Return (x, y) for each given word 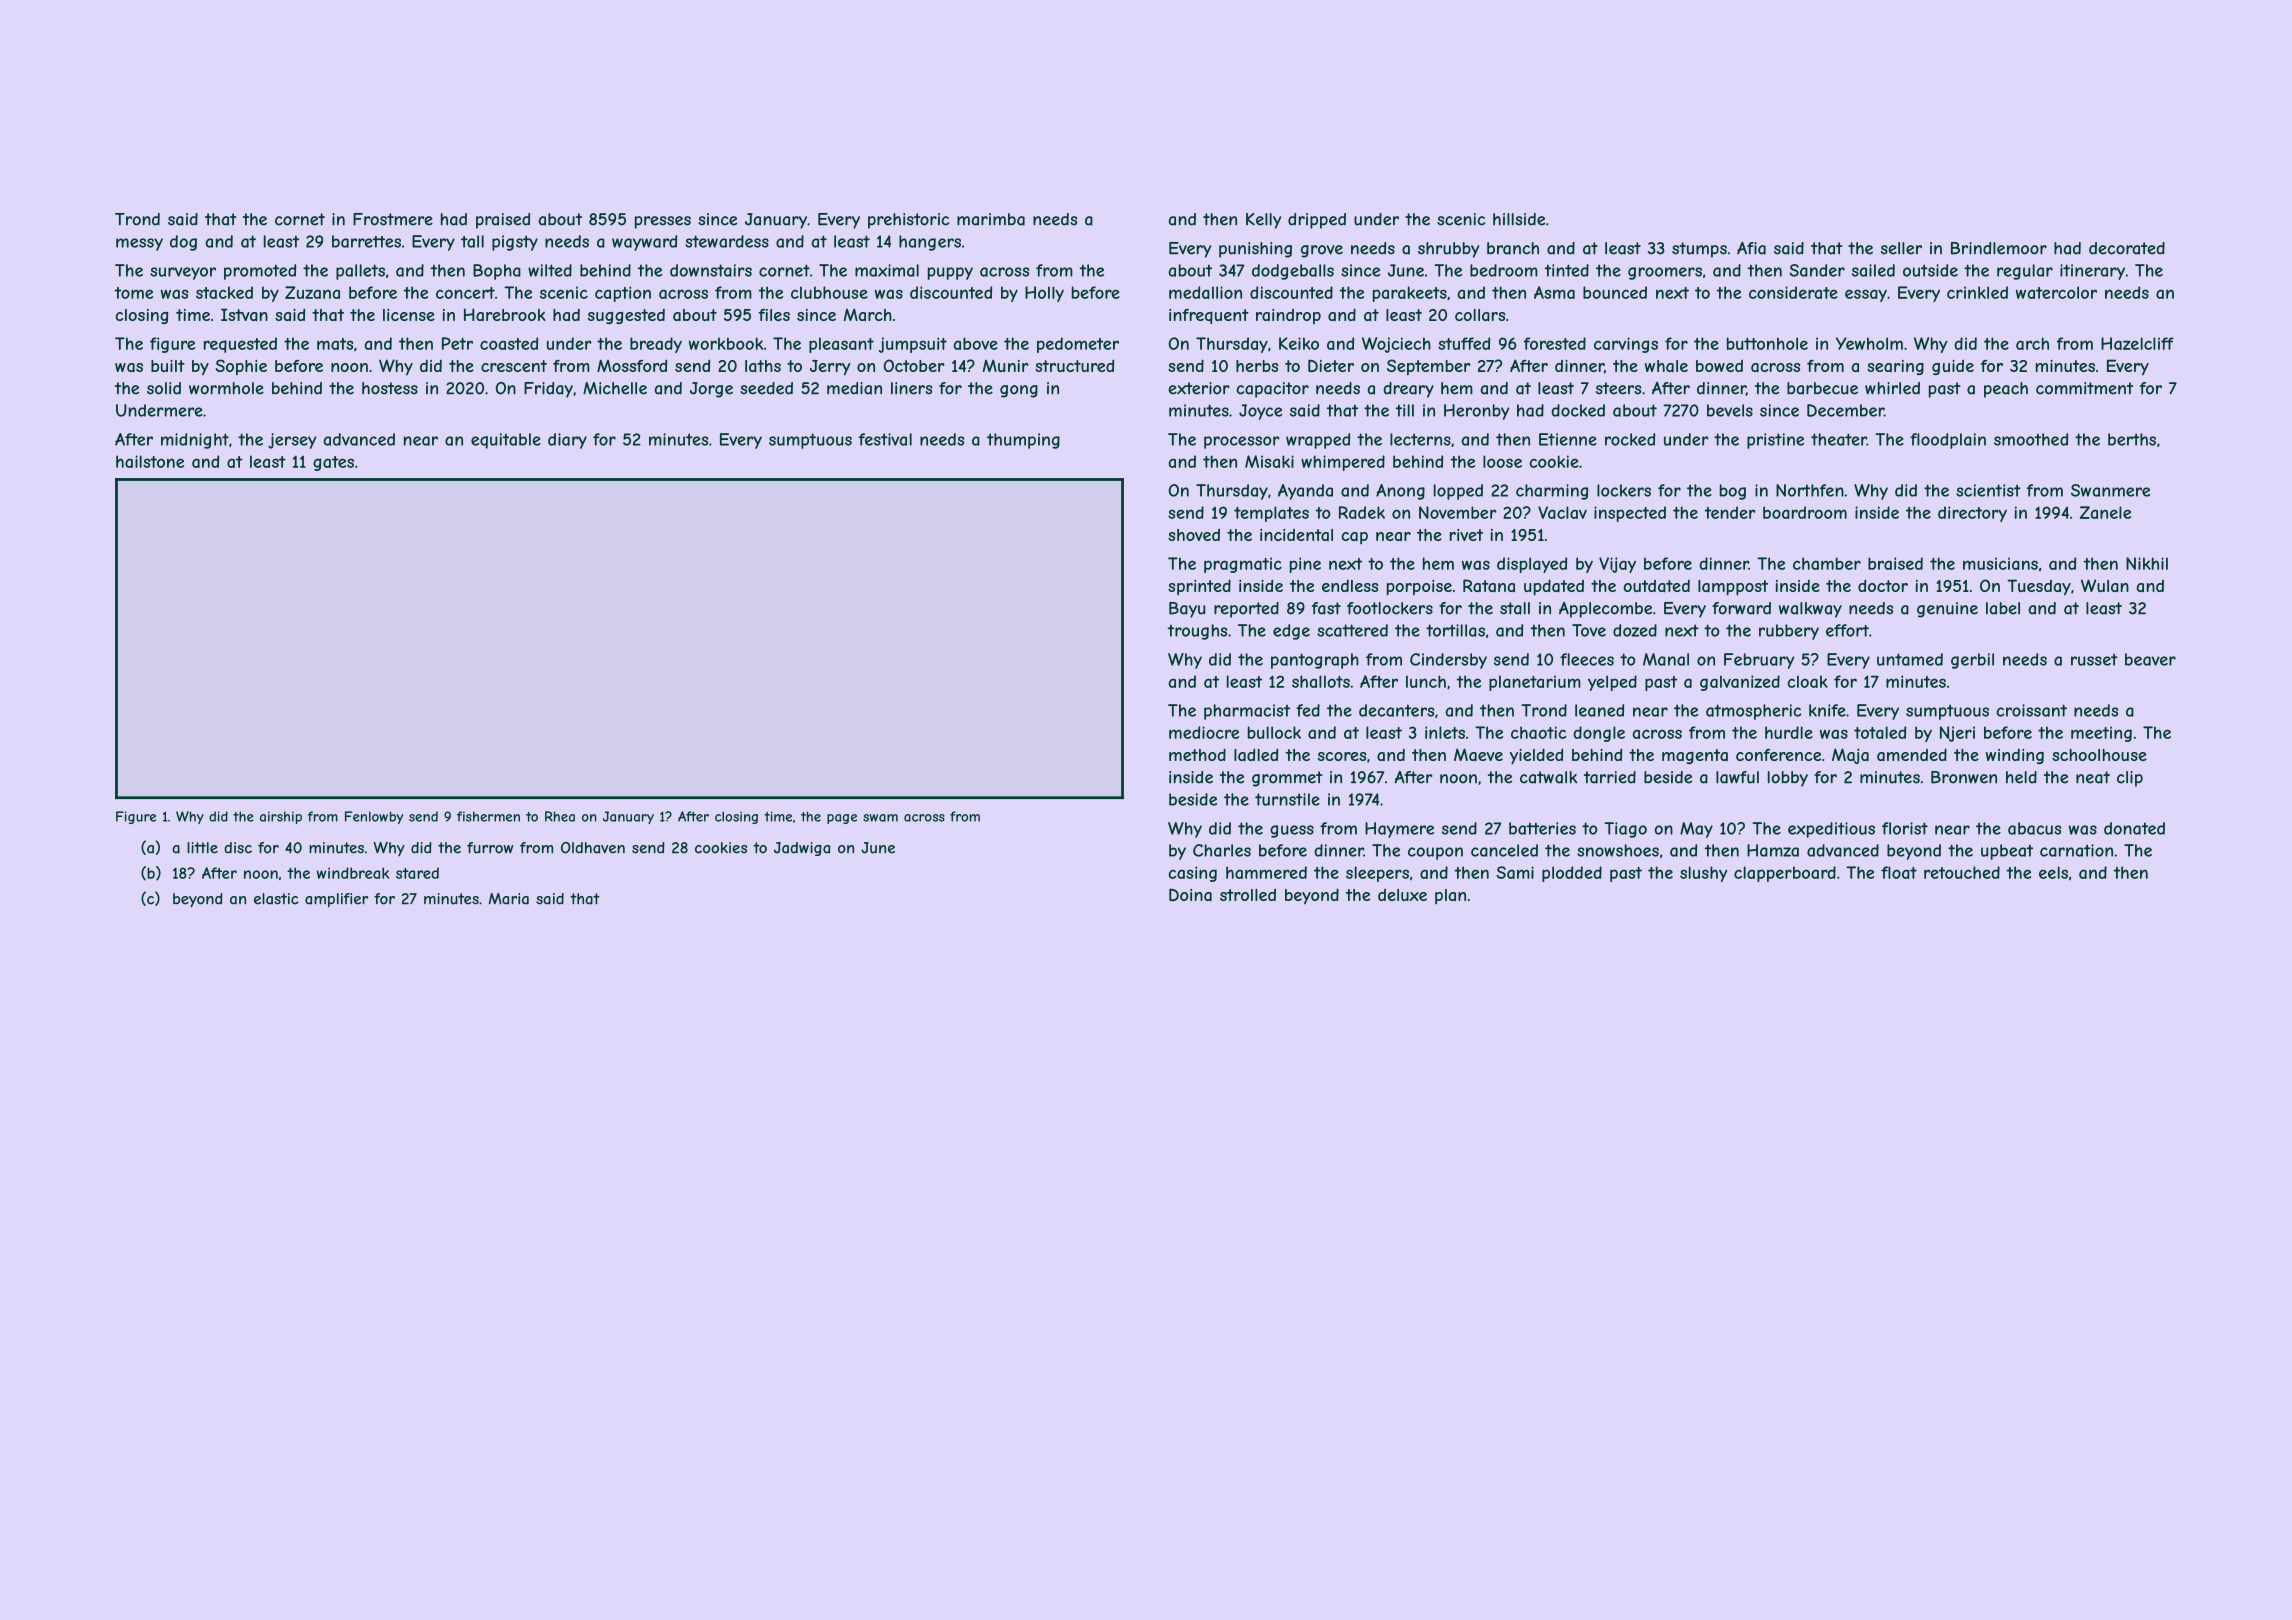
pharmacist (1247, 712)
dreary (1408, 390)
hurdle (1789, 732)
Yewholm (1869, 343)
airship (281, 817)
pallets (360, 272)
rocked (1630, 439)
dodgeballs (1293, 272)
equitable (506, 441)
